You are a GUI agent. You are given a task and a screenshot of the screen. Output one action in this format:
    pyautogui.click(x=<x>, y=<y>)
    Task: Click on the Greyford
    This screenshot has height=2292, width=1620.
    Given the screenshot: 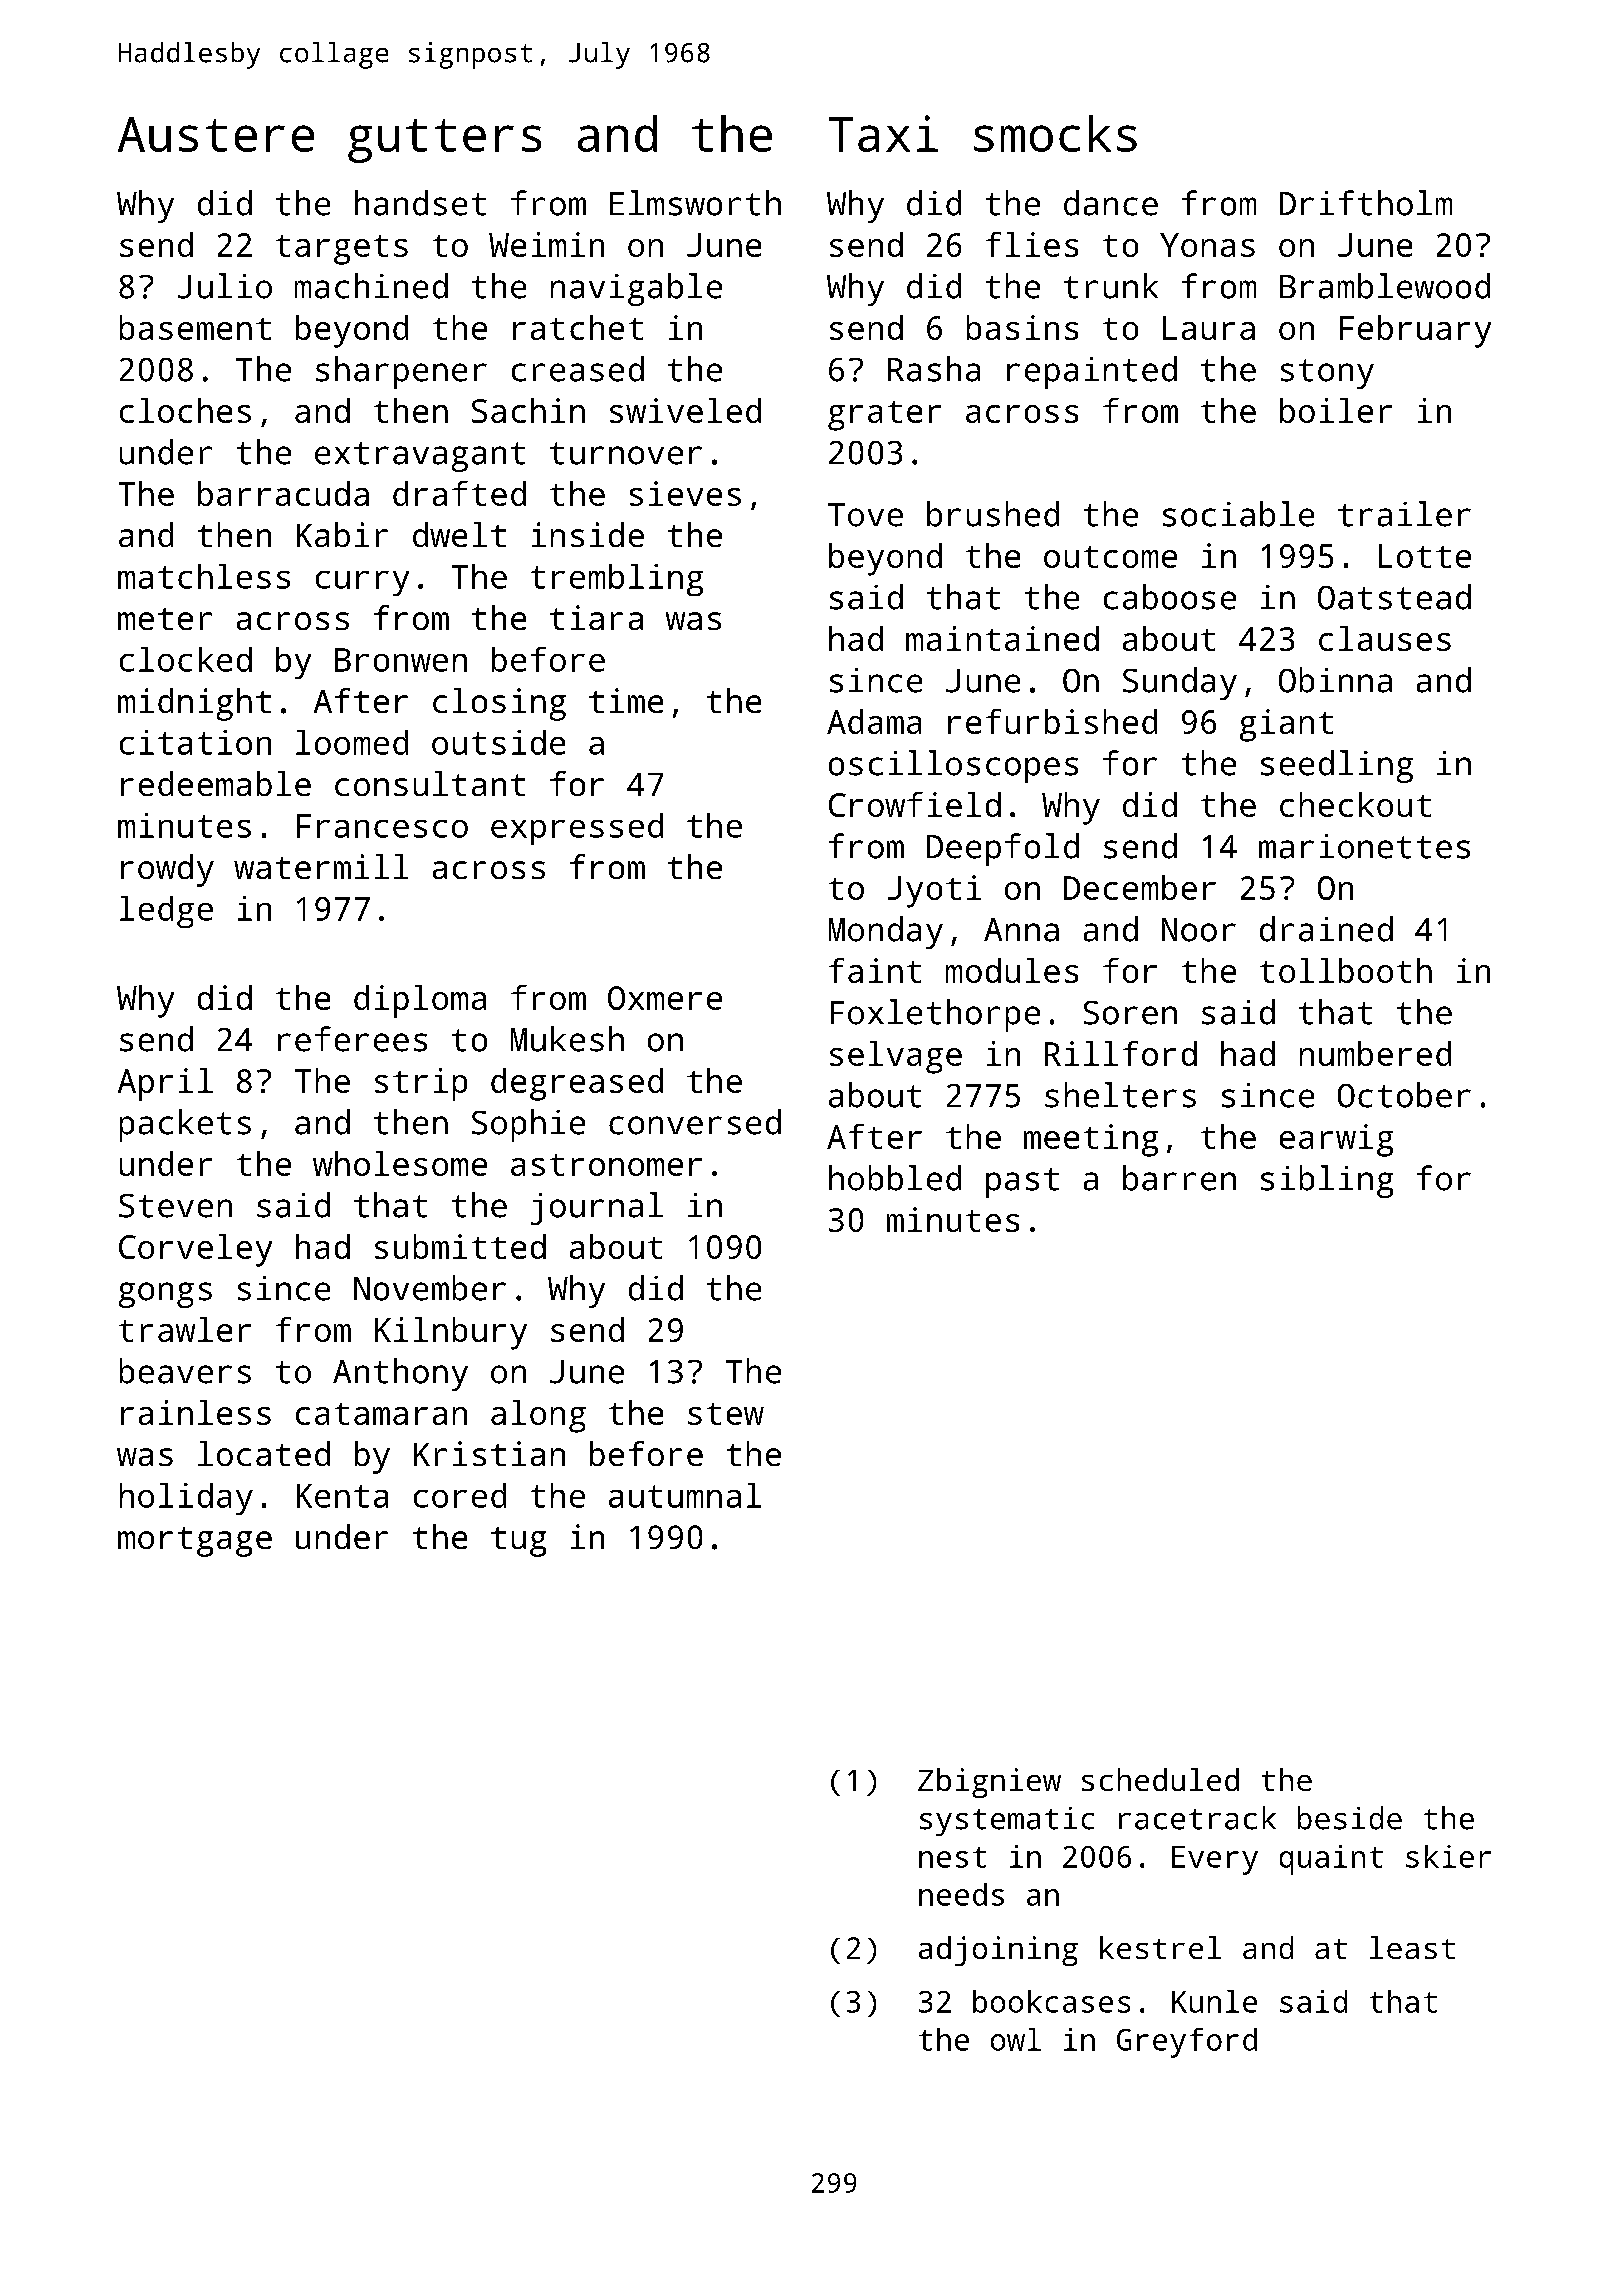 What is the action you would take?
    pyautogui.click(x=1187, y=2043)
